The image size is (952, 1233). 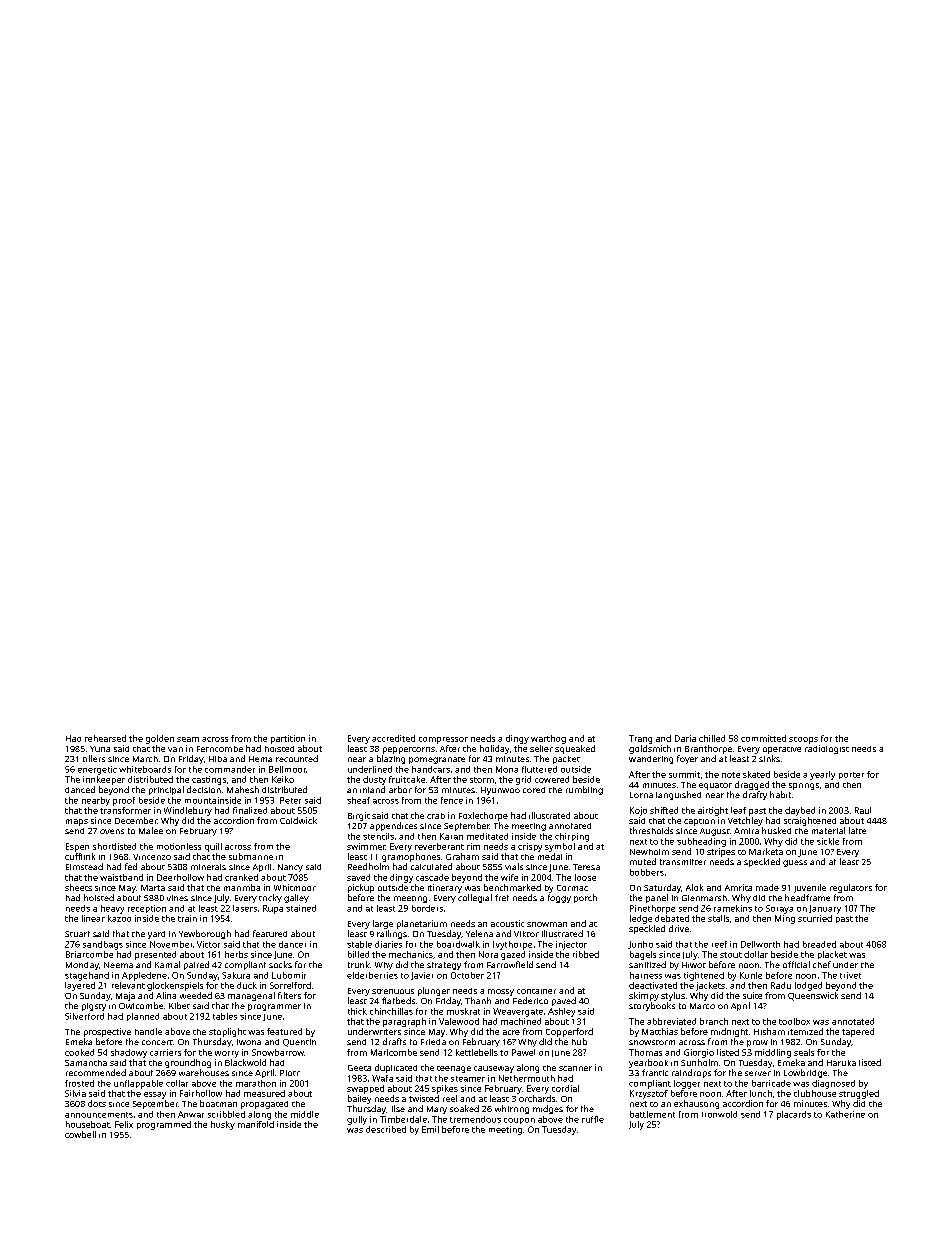 What do you see at coordinates (88, 1124) in the screenshot?
I see `houseboat` at bounding box center [88, 1124].
